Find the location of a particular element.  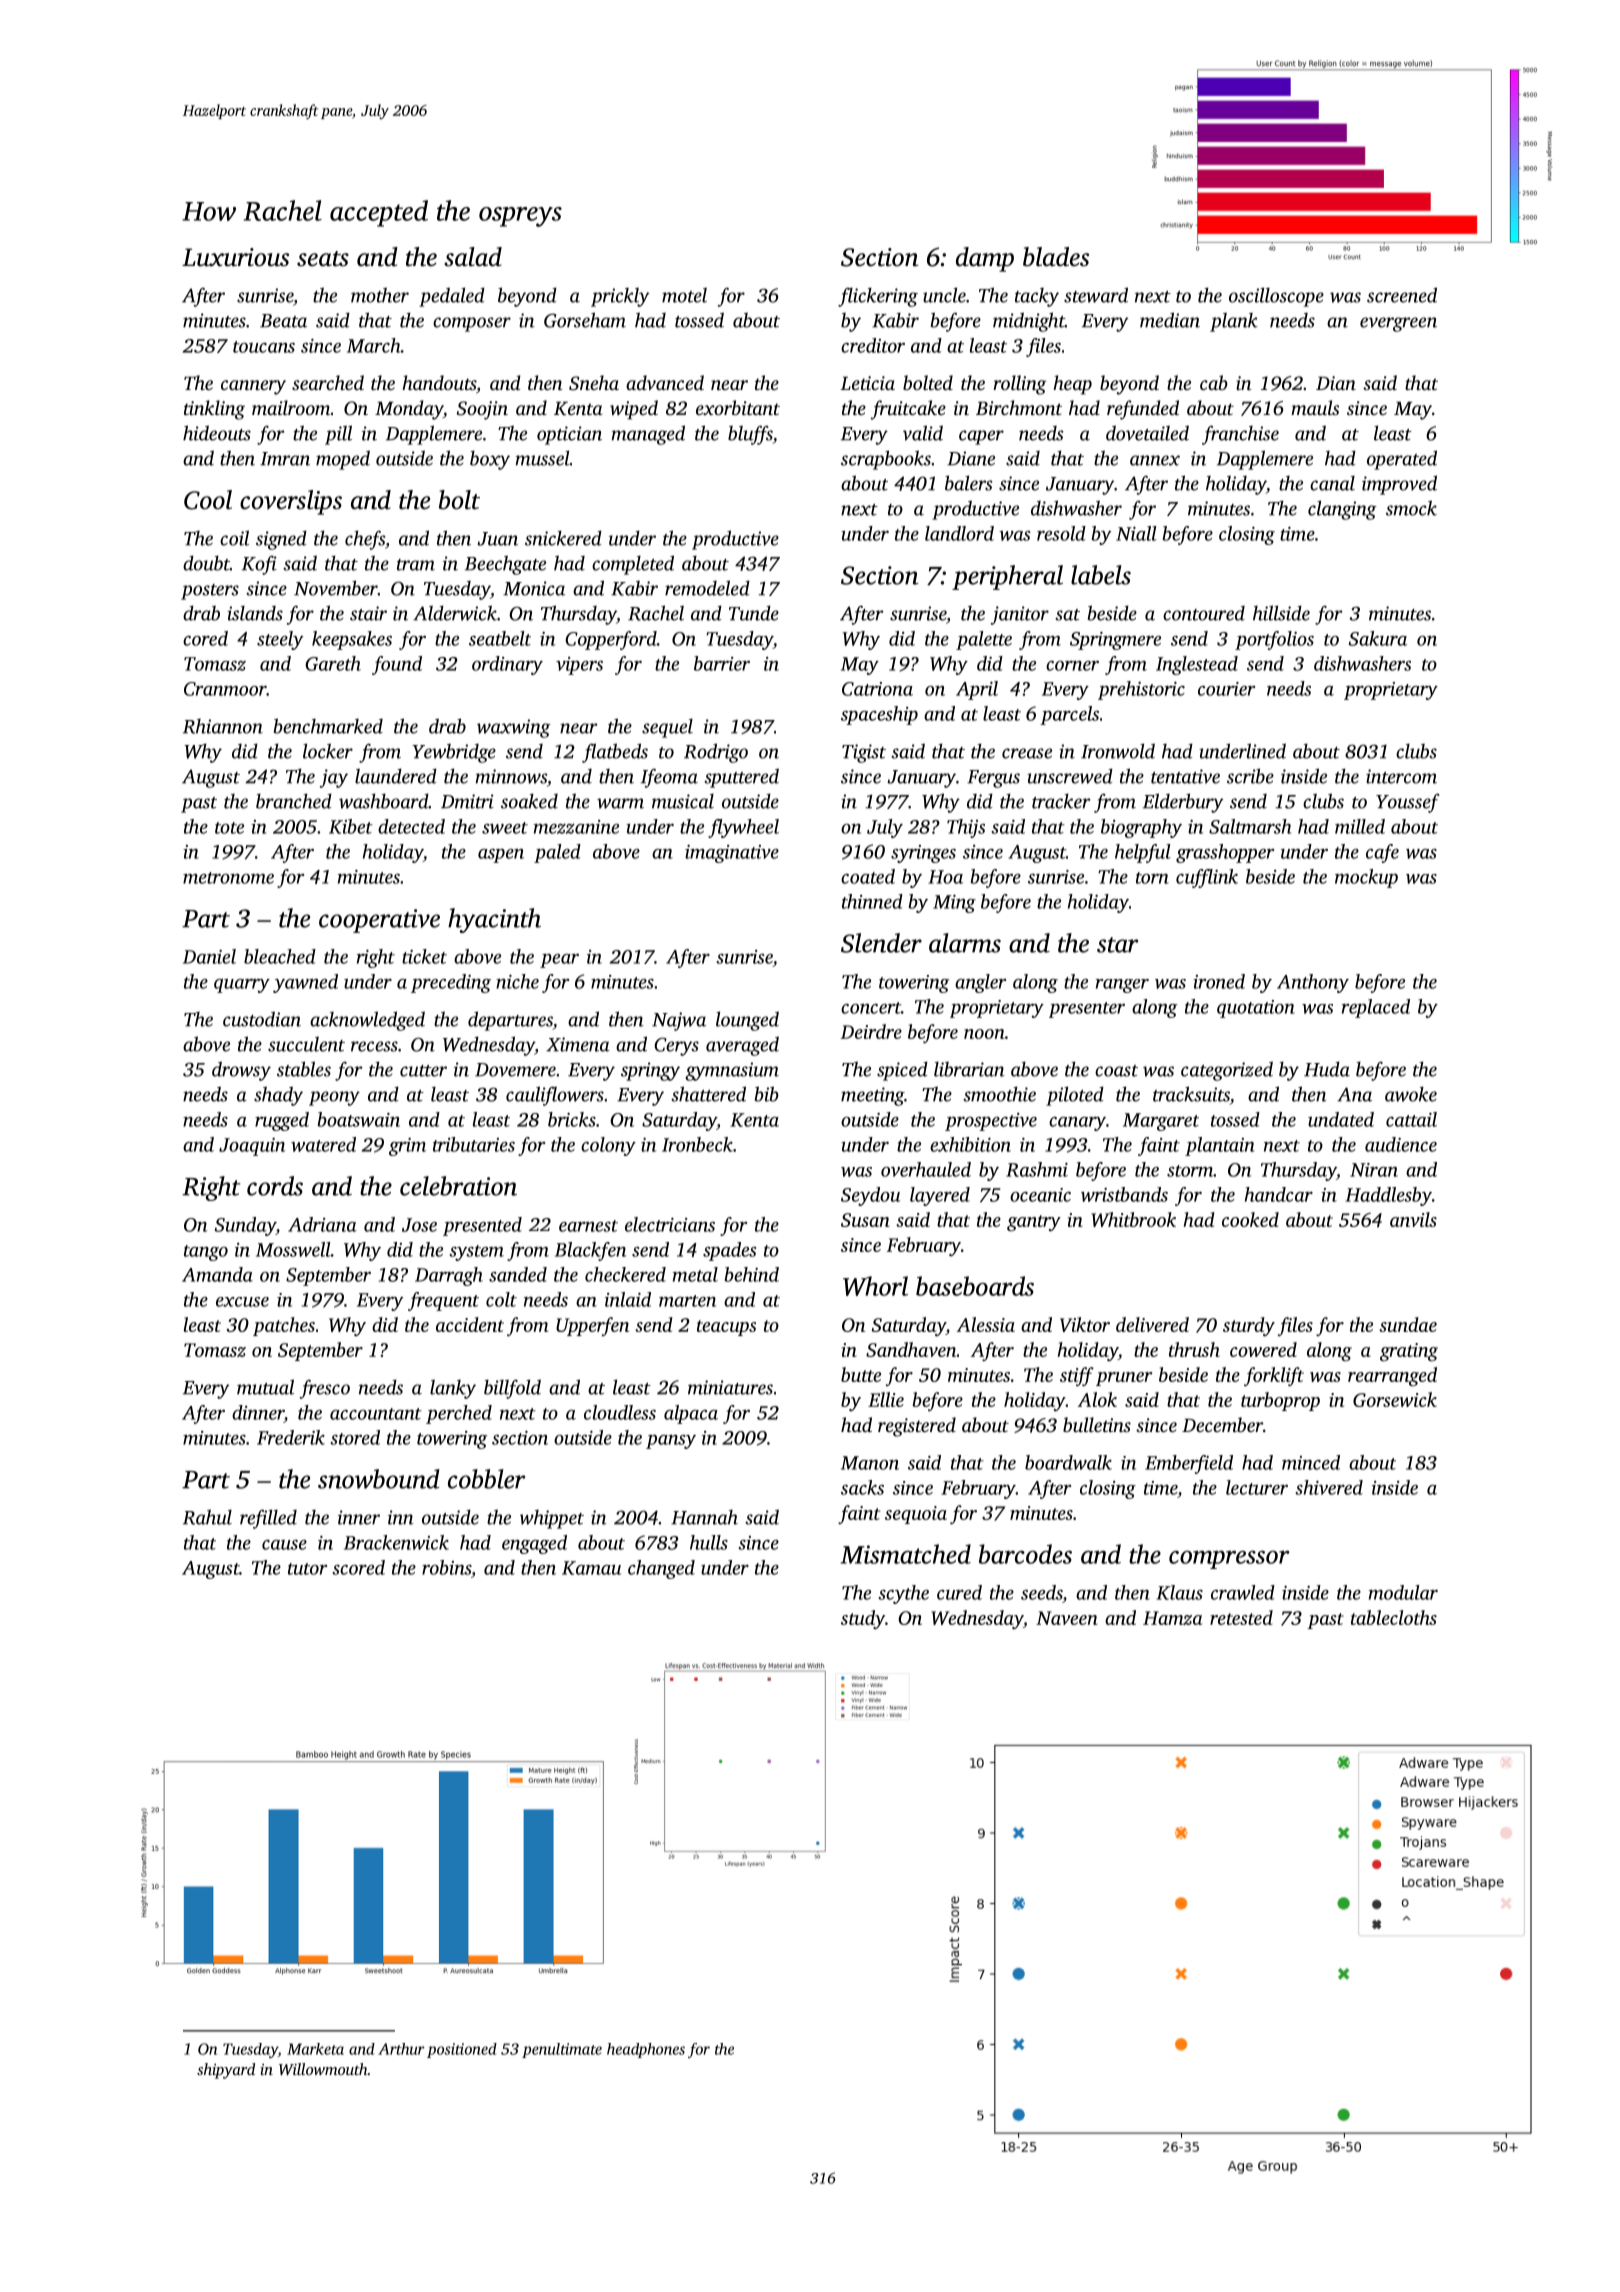

oscilloscope is located at coordinates (1276, 297).
